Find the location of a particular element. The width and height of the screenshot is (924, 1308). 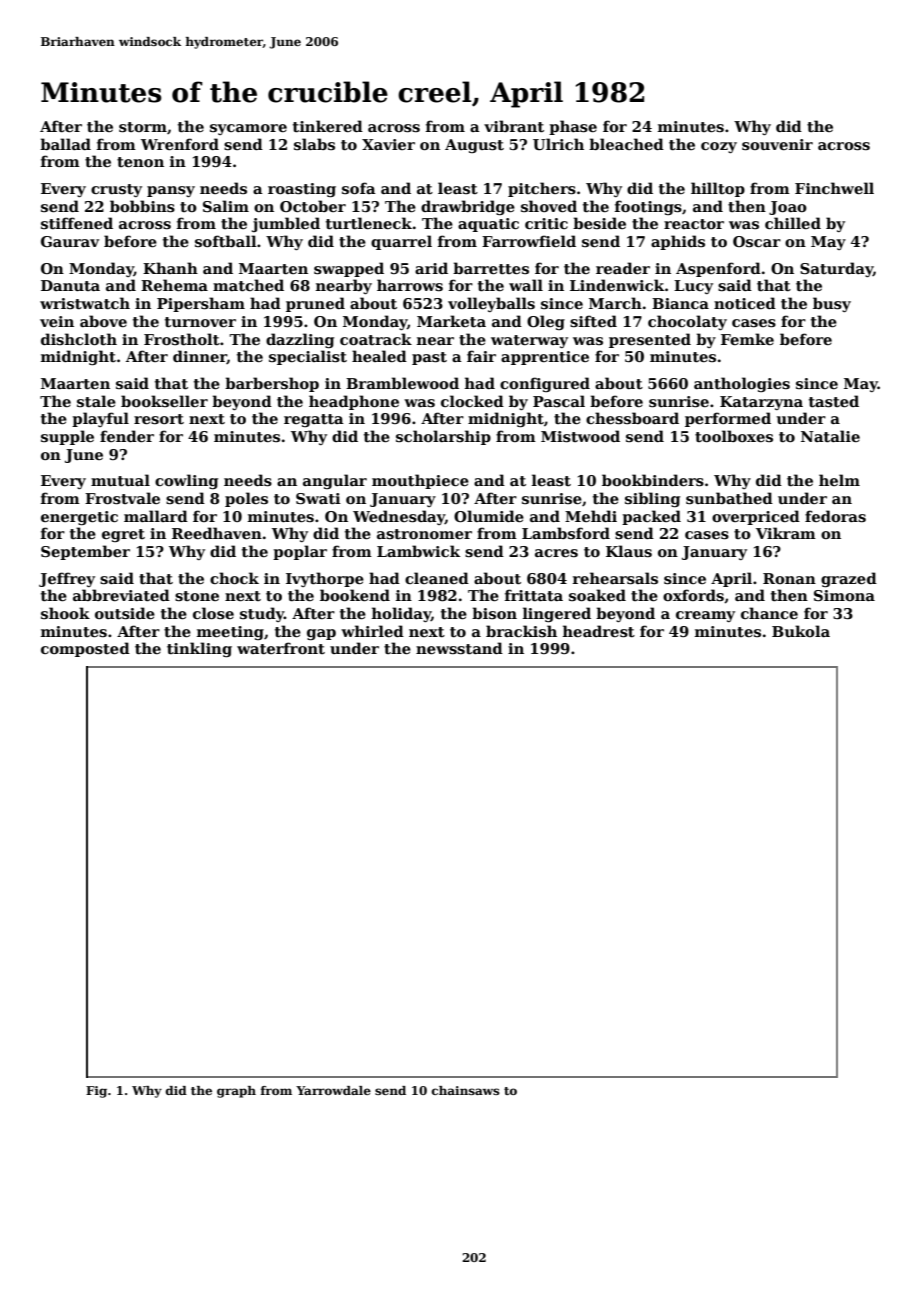

Ronan is located at coordinates (789, 578).
